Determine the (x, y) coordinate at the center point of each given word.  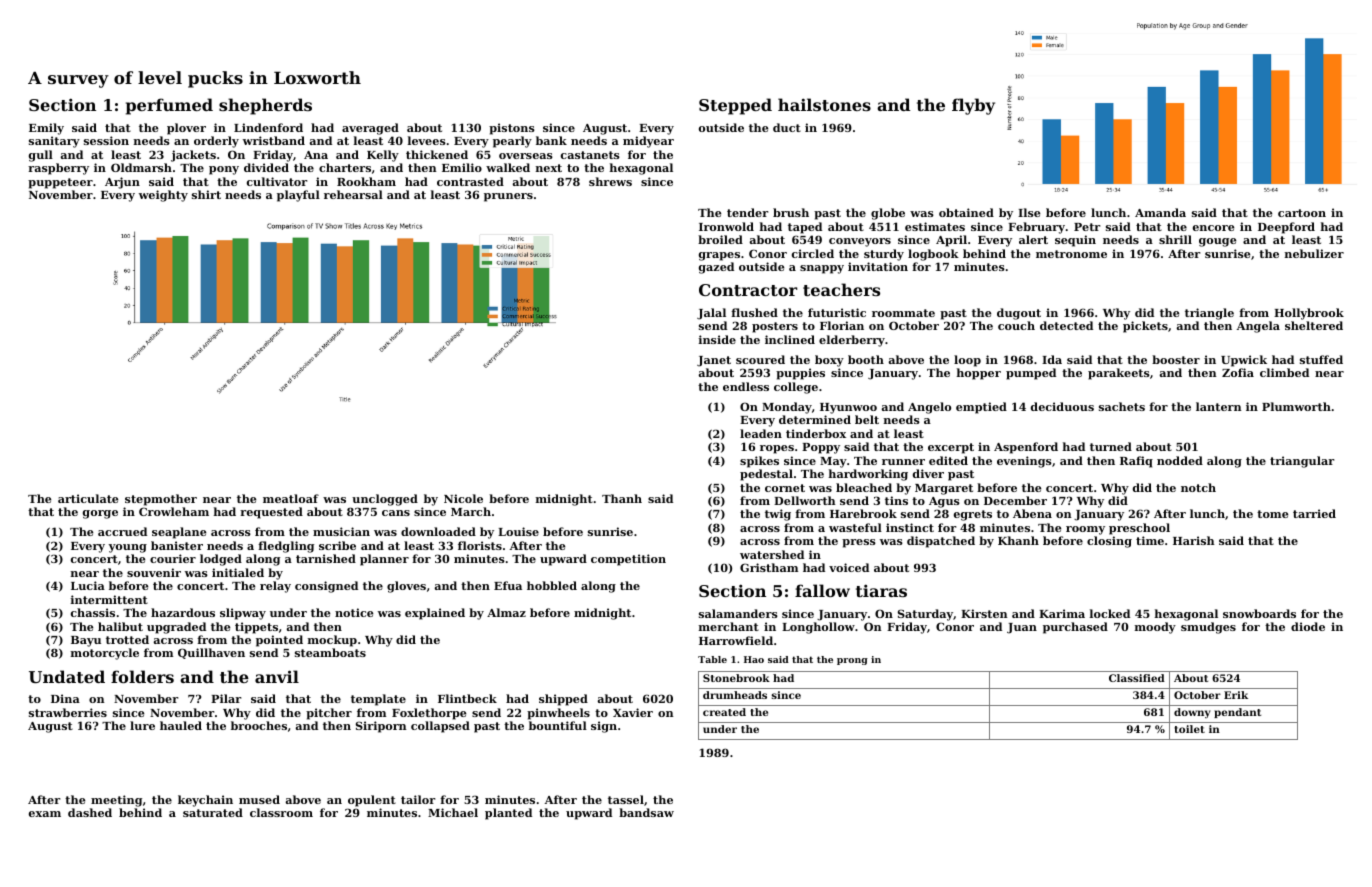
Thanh (622, 498)
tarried (1314, 513)
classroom (281, 812)
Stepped (735, 106)
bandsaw (646, 812)
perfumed (169, 106)
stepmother (161, 500)
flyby (973, 106)
